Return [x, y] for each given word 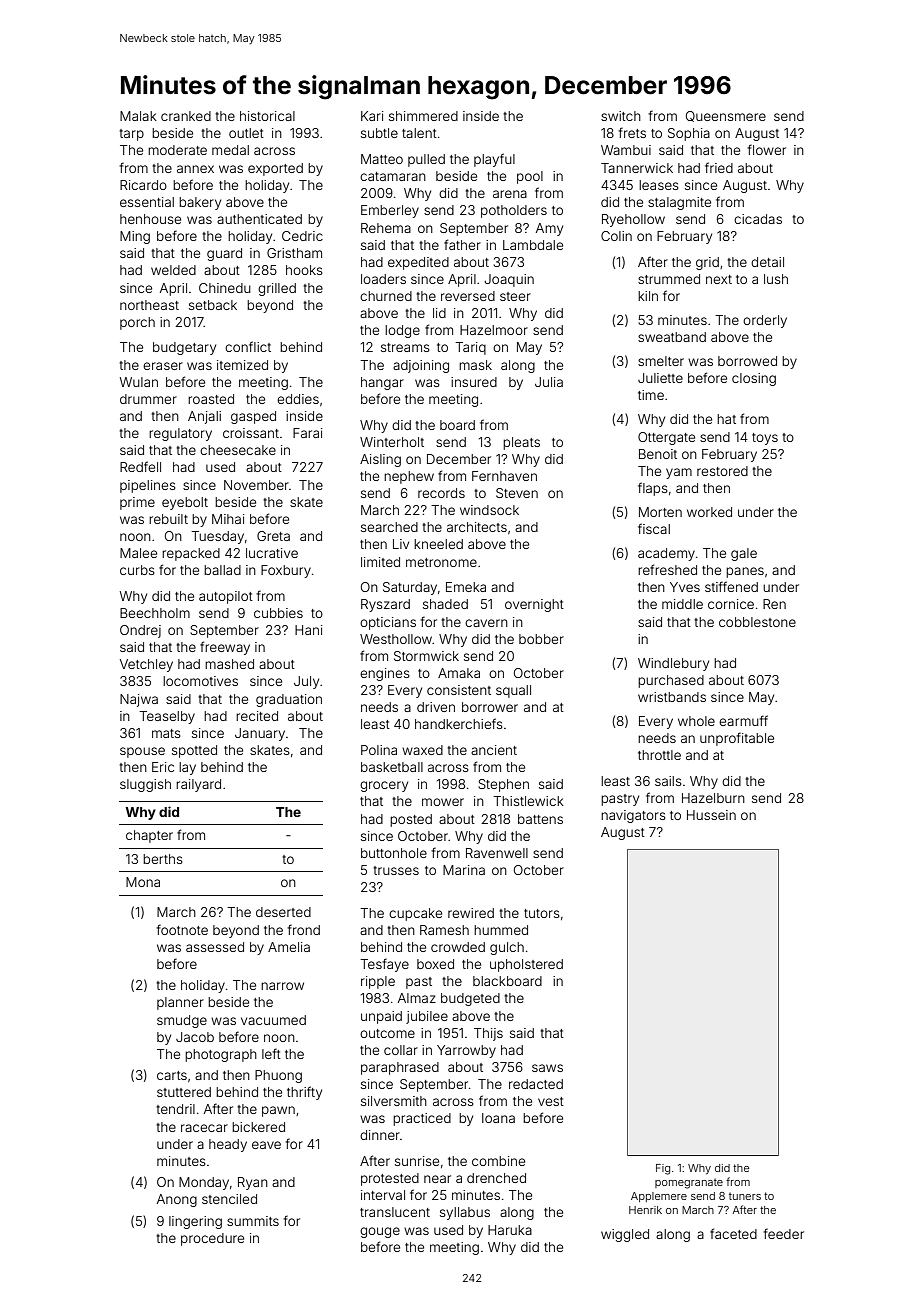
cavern [486, 623]
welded [173, 270]
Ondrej [140, 631]
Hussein [711, 815]
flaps [653, 489]
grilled [277, 289]
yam [679, 473]
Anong [177, 1200]
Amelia [289, 947]
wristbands [672, 697]
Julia [549, 382]
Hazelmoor [494, 330]
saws [547, 1068]
